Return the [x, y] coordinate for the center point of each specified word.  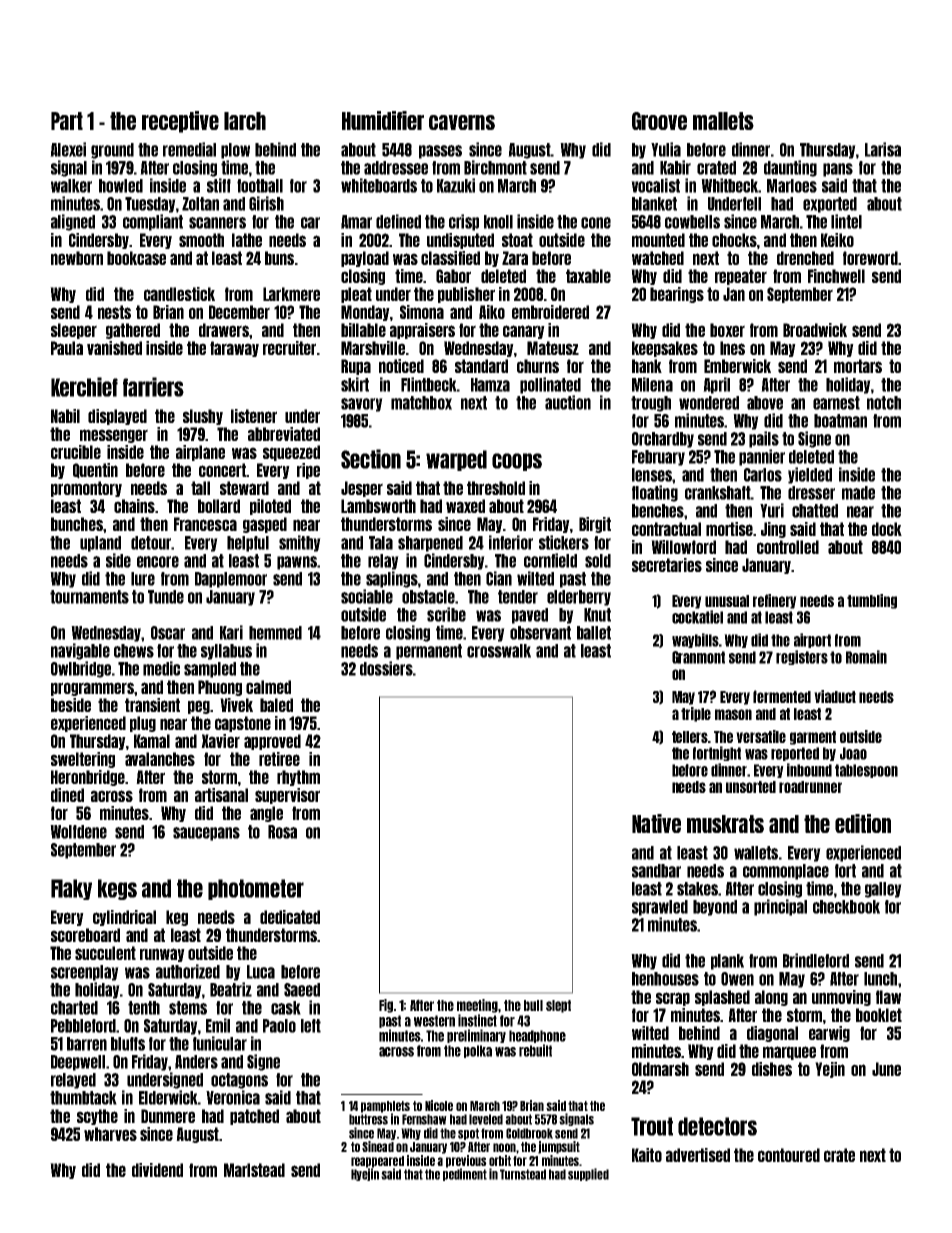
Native [656, 823]
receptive [180, 122]
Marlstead [254, 1170]
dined [67, 795]
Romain [866, 657]
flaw [888, 997]
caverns [462, 122]
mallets [723, 121]
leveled [486, 1119]
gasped [265, 525]
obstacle [428, 597]
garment [813, 738]
